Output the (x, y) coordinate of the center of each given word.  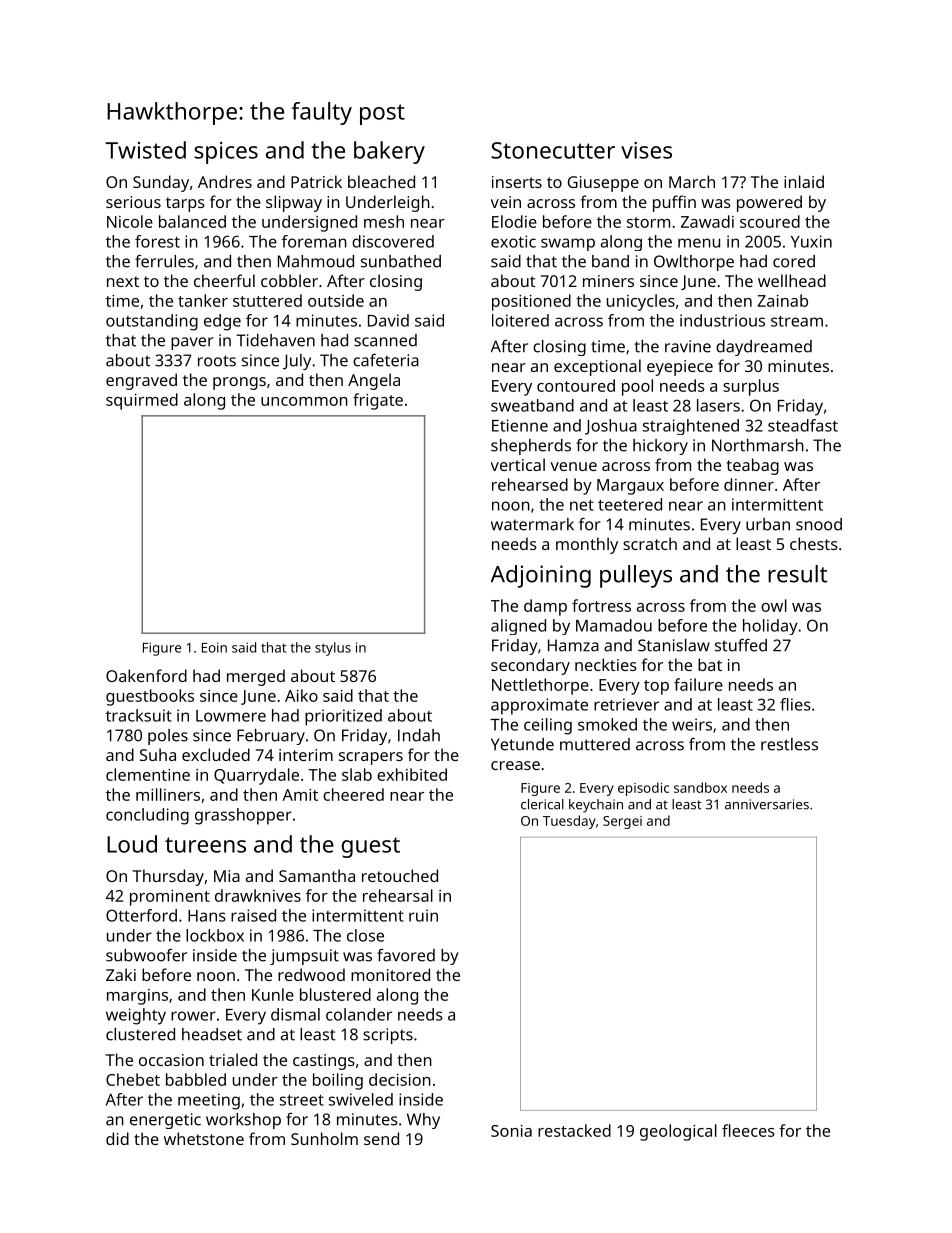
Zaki (121, 974)
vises (646, 150)
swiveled (361, 1099)
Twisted (145, 150)
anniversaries (767, 804)
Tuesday (569, 822)
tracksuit (139, 715)
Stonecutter (553, 150)
